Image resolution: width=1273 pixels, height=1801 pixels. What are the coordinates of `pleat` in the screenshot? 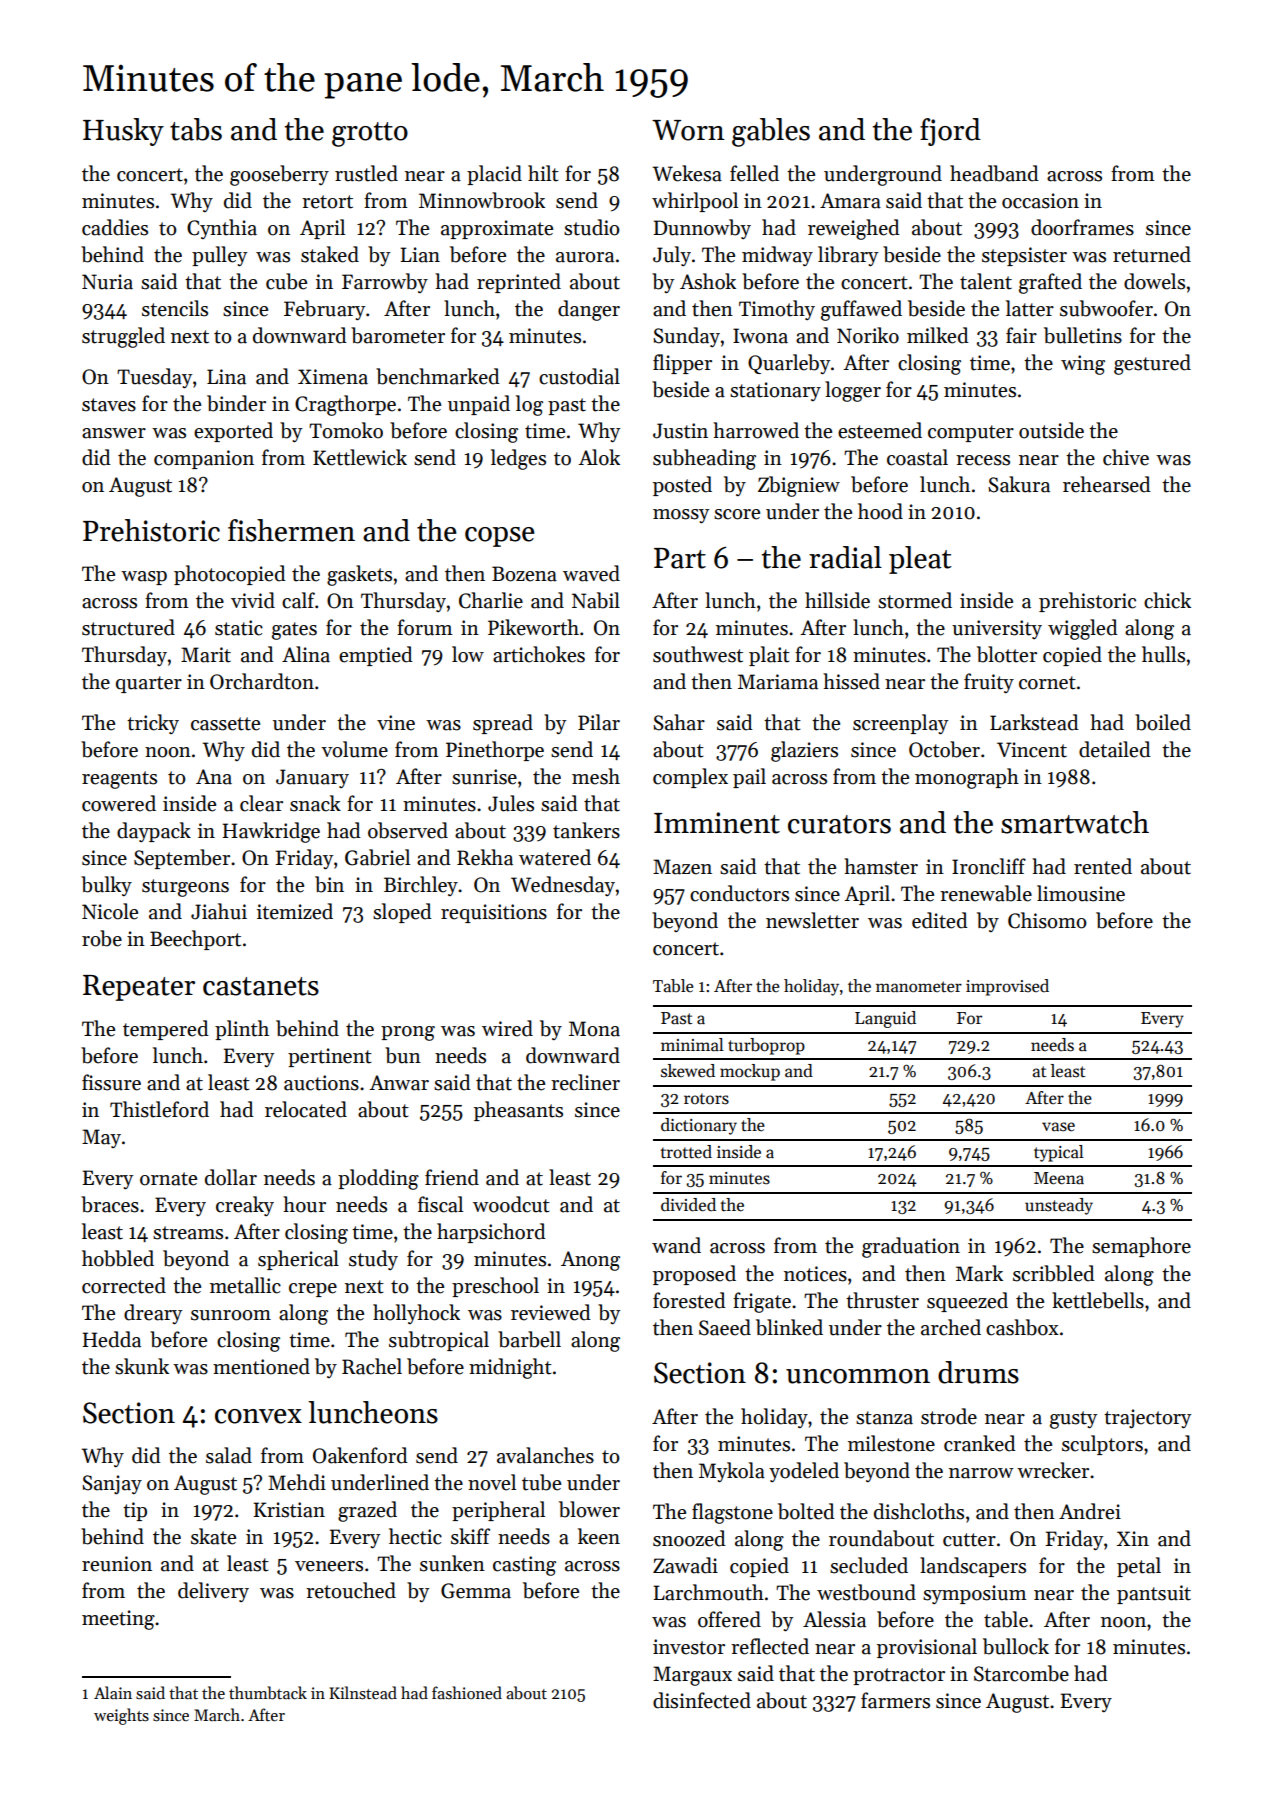 It's located at (920, 560).
